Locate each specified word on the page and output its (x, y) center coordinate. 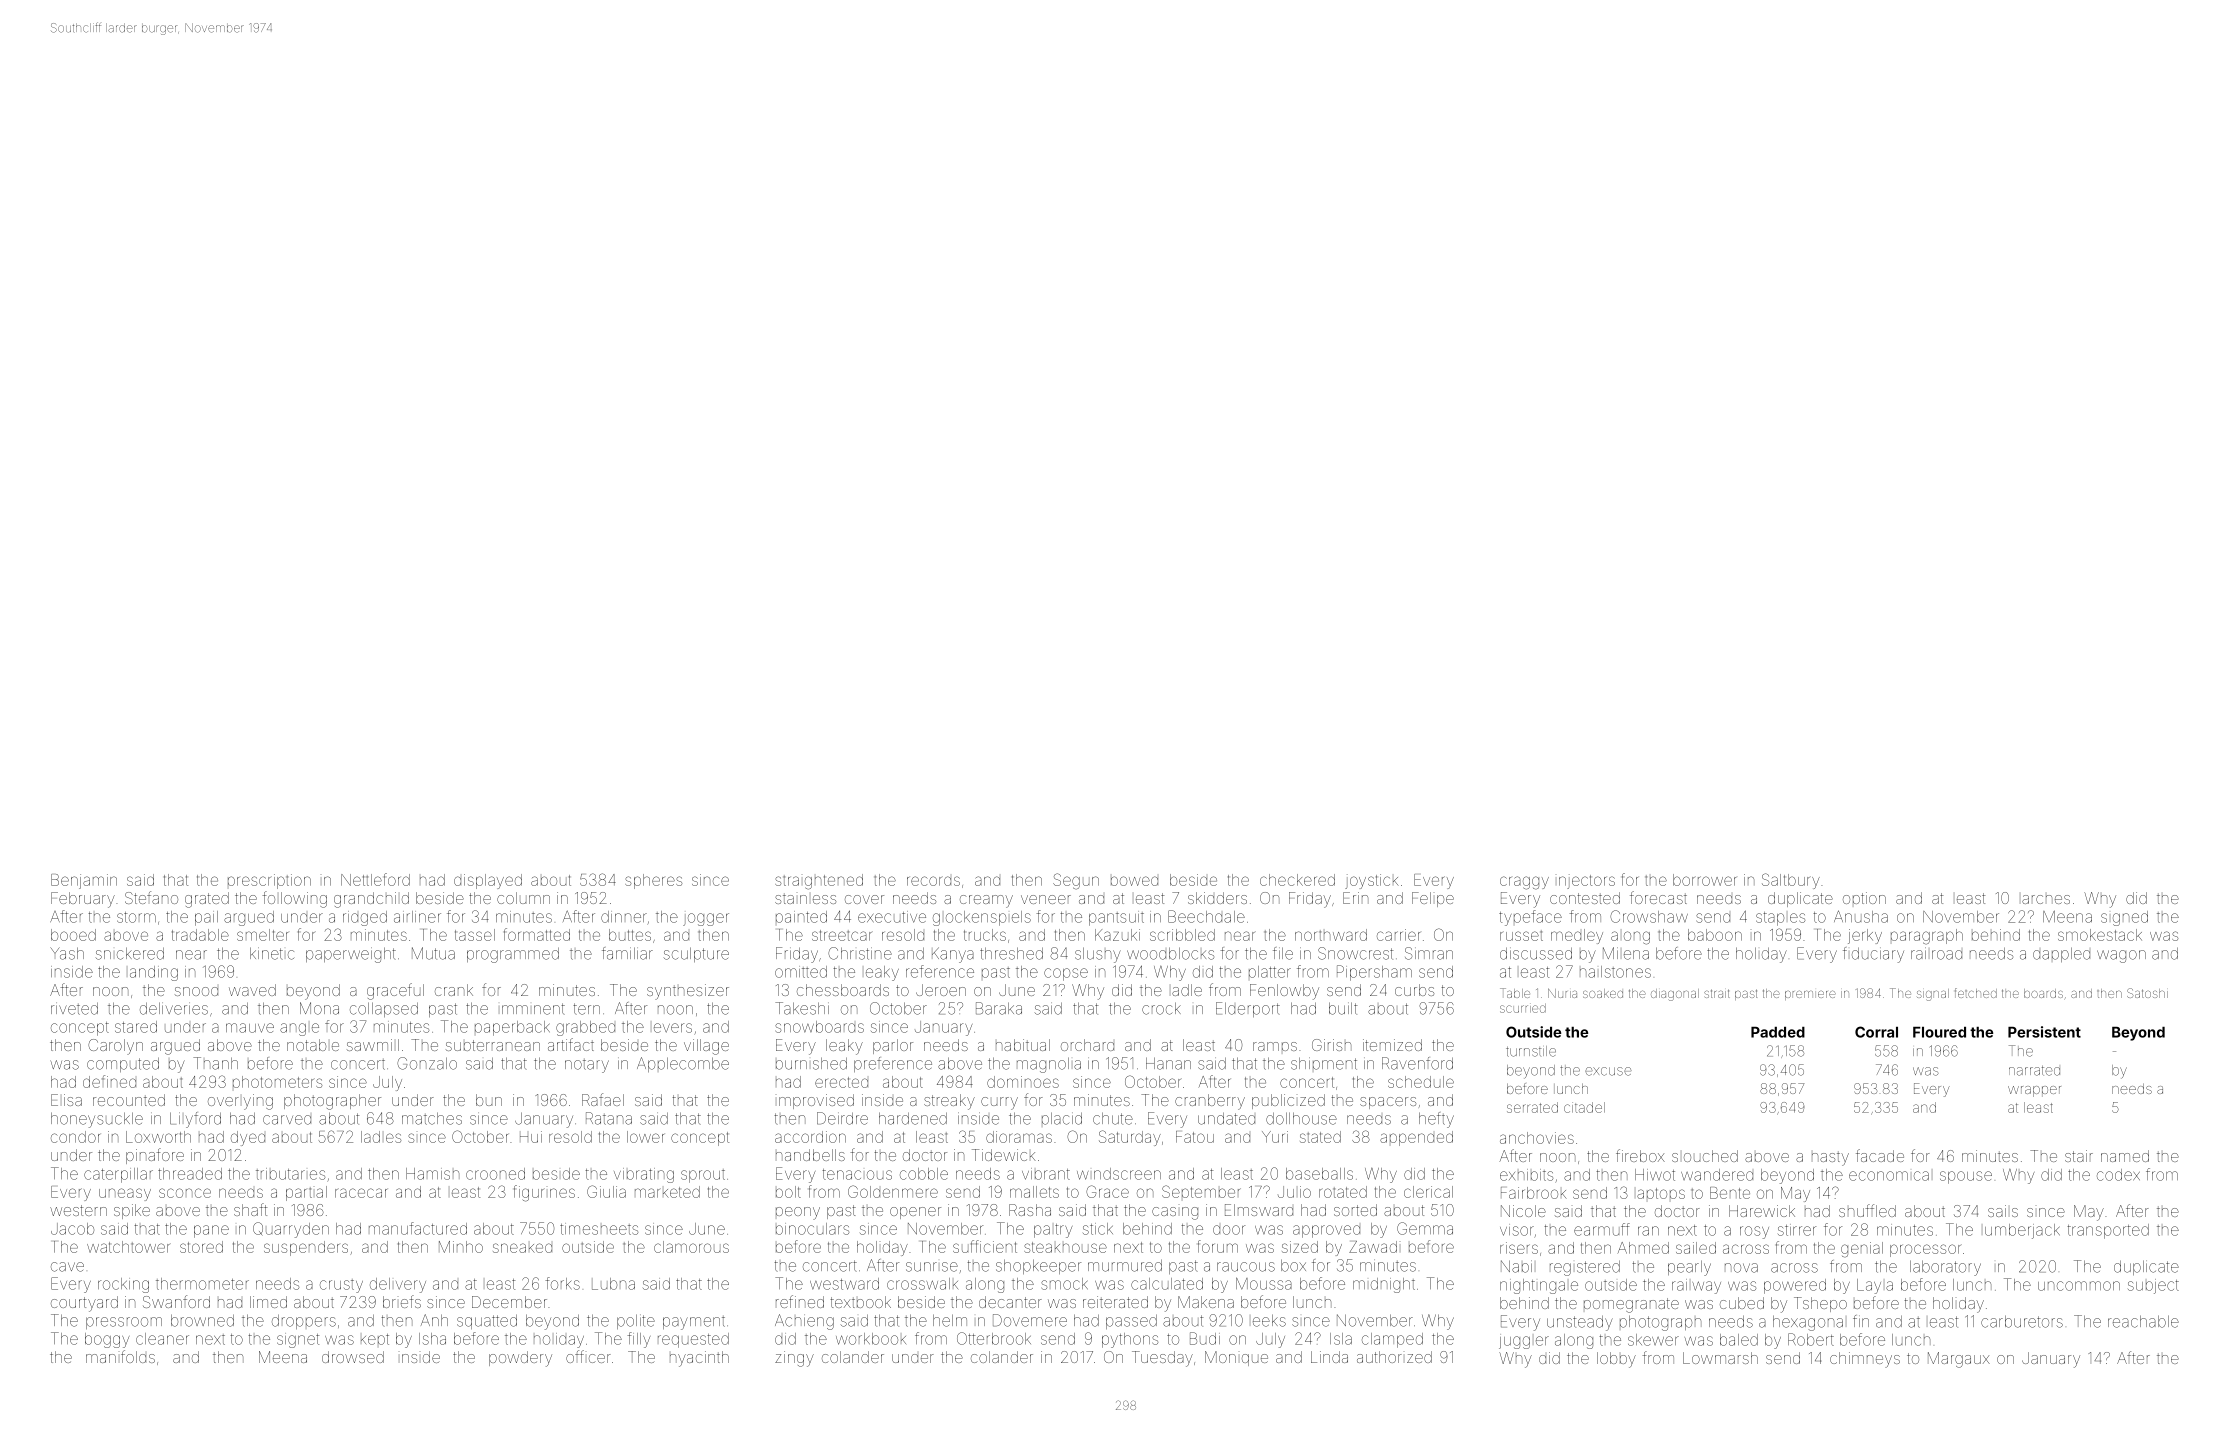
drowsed (353, 1357)
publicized (1288, 1101)
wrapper (2034, 1091)
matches (432, 1118)
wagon (2121, 956)
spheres (653, 881)
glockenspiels (982, 918)
